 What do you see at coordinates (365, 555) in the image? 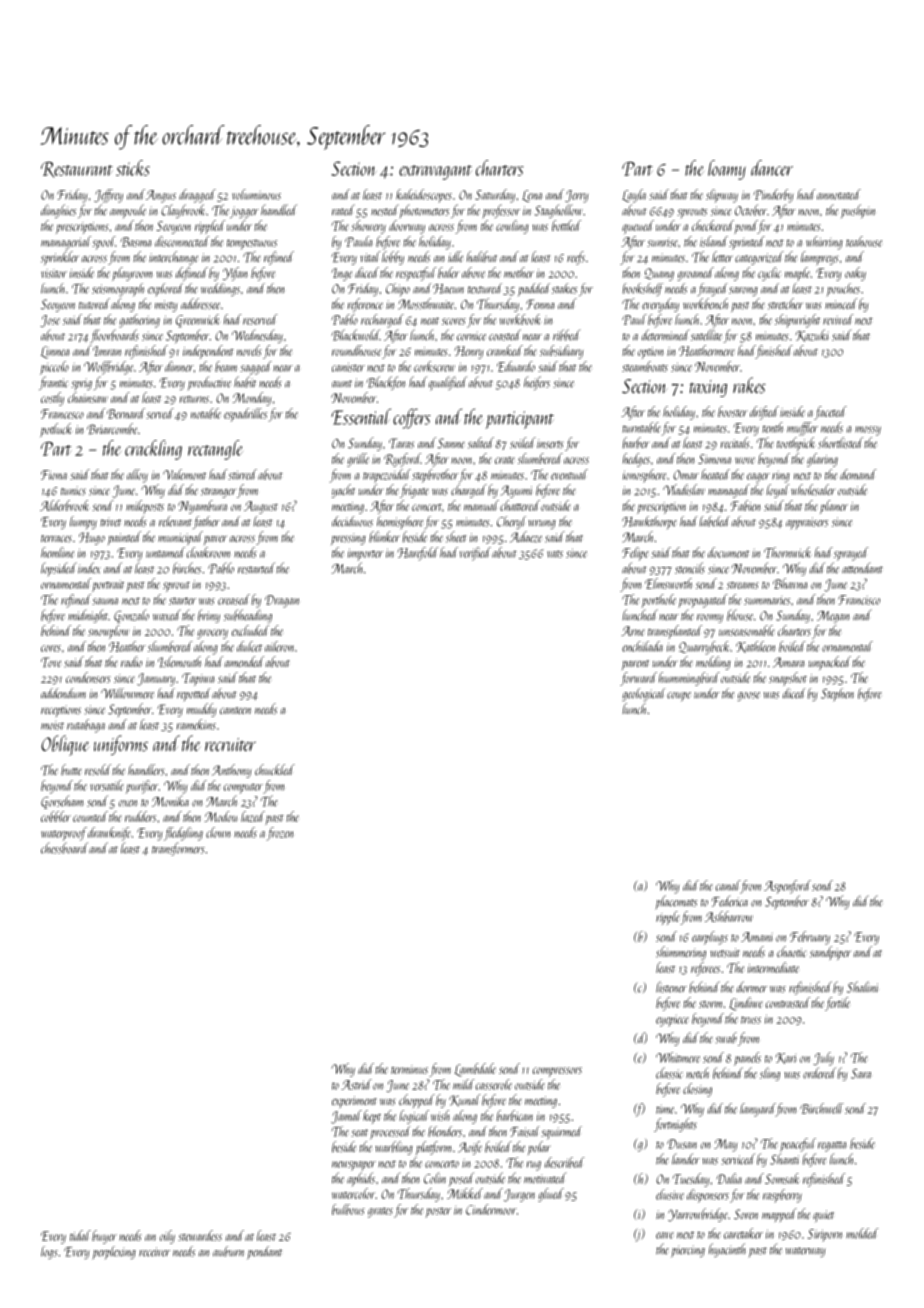
I see `importer` at bounding box center [365, 555].
